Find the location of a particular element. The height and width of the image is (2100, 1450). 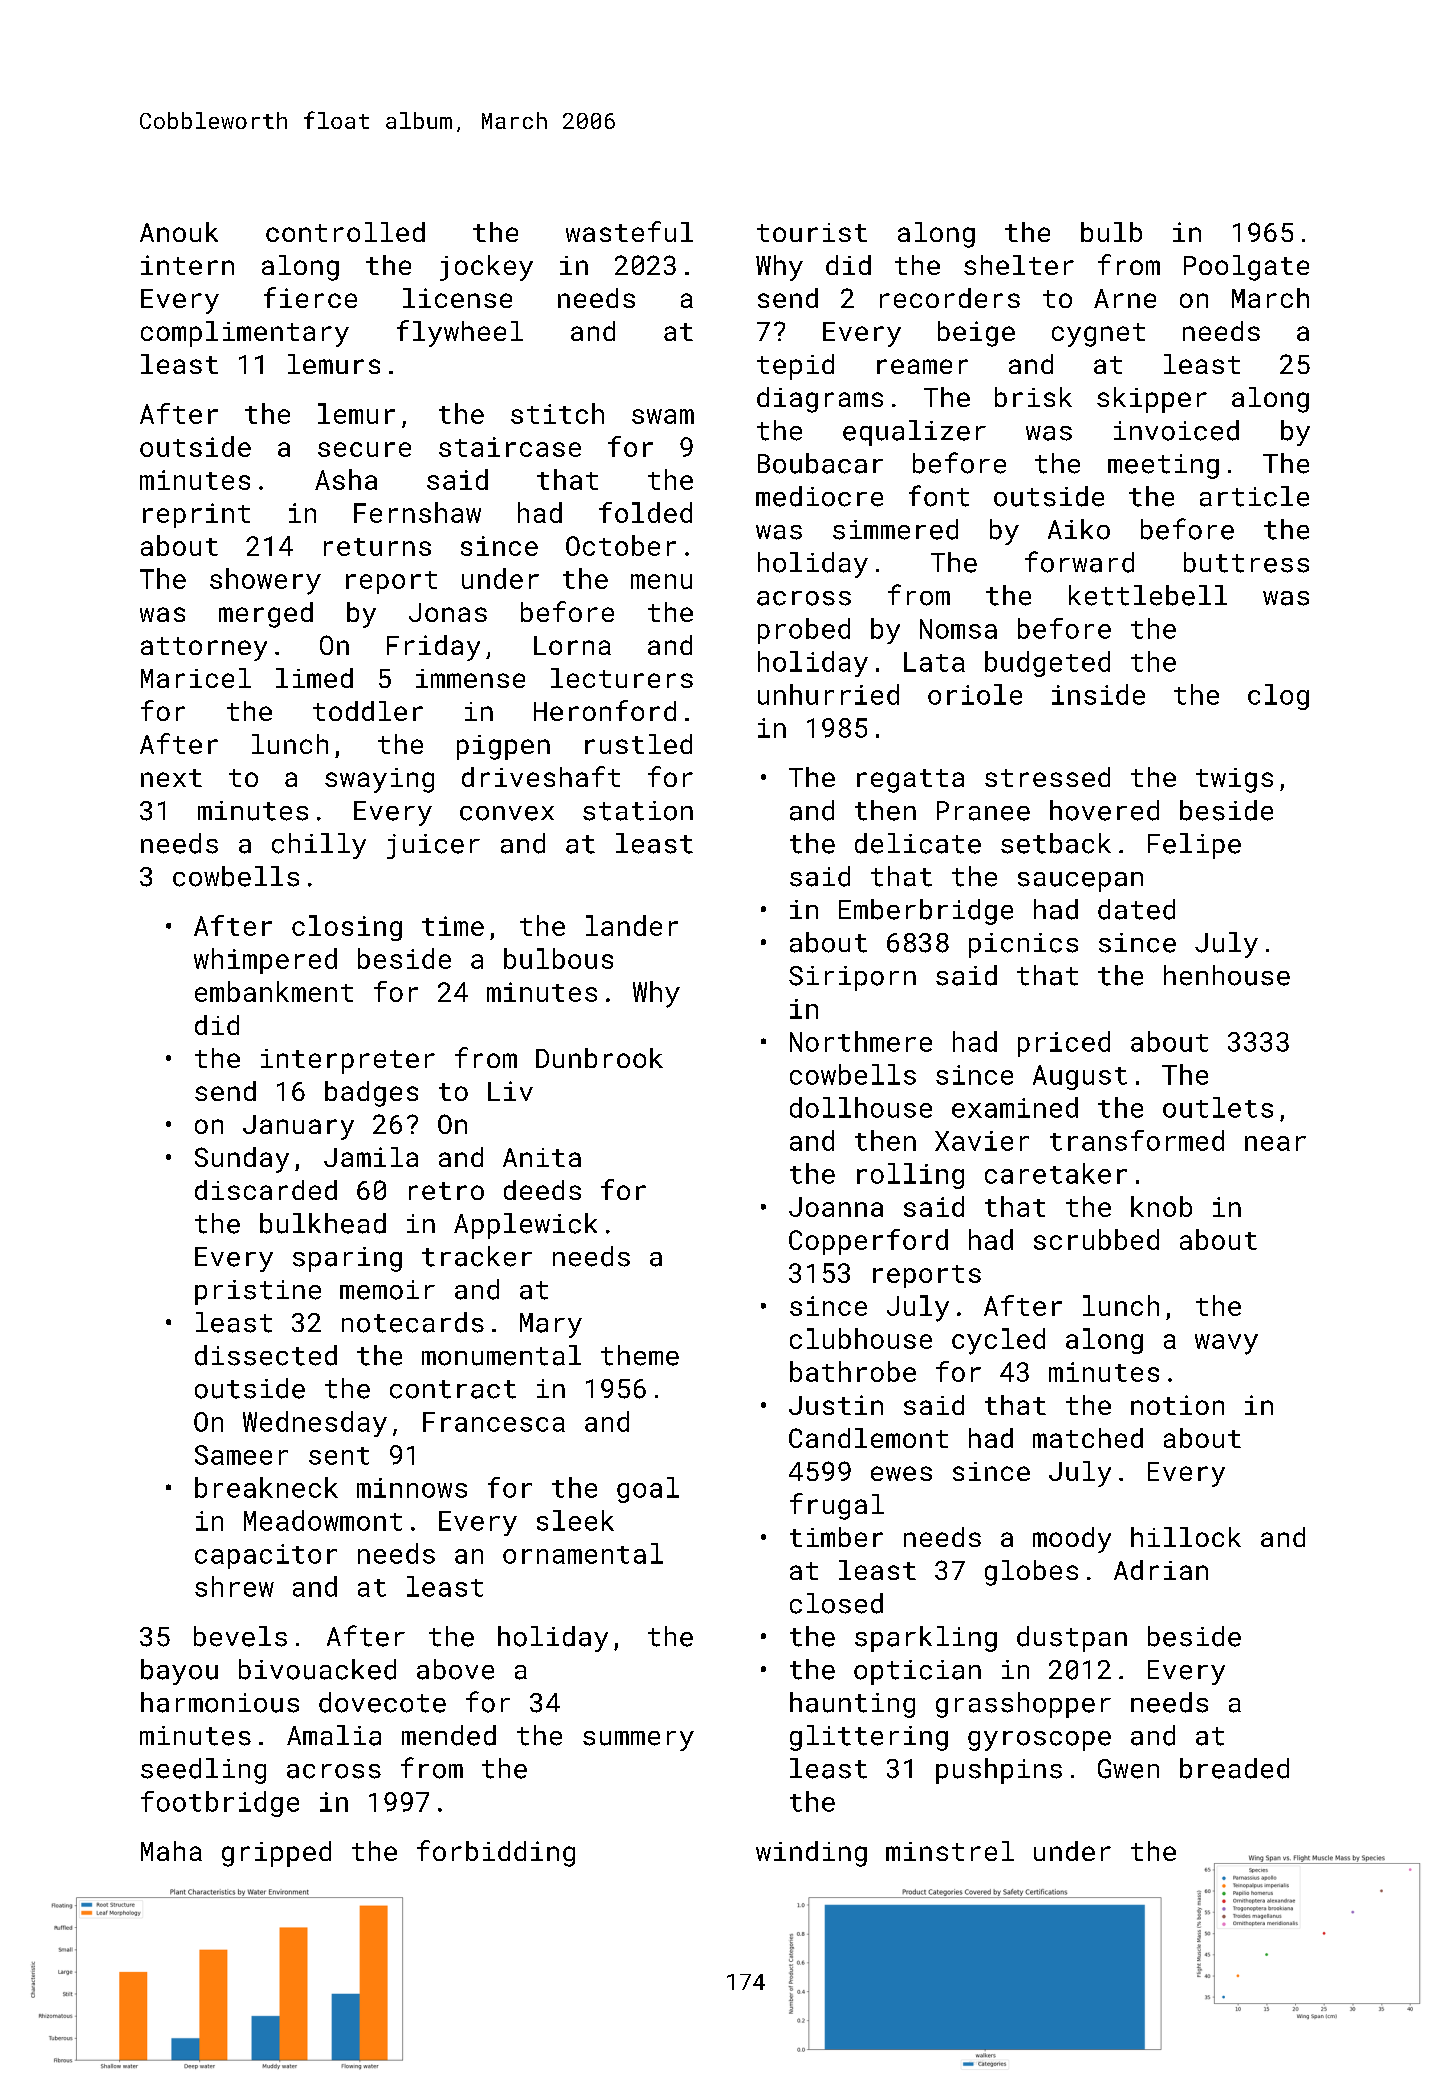

summery is located at coordinates (638, 1741).
